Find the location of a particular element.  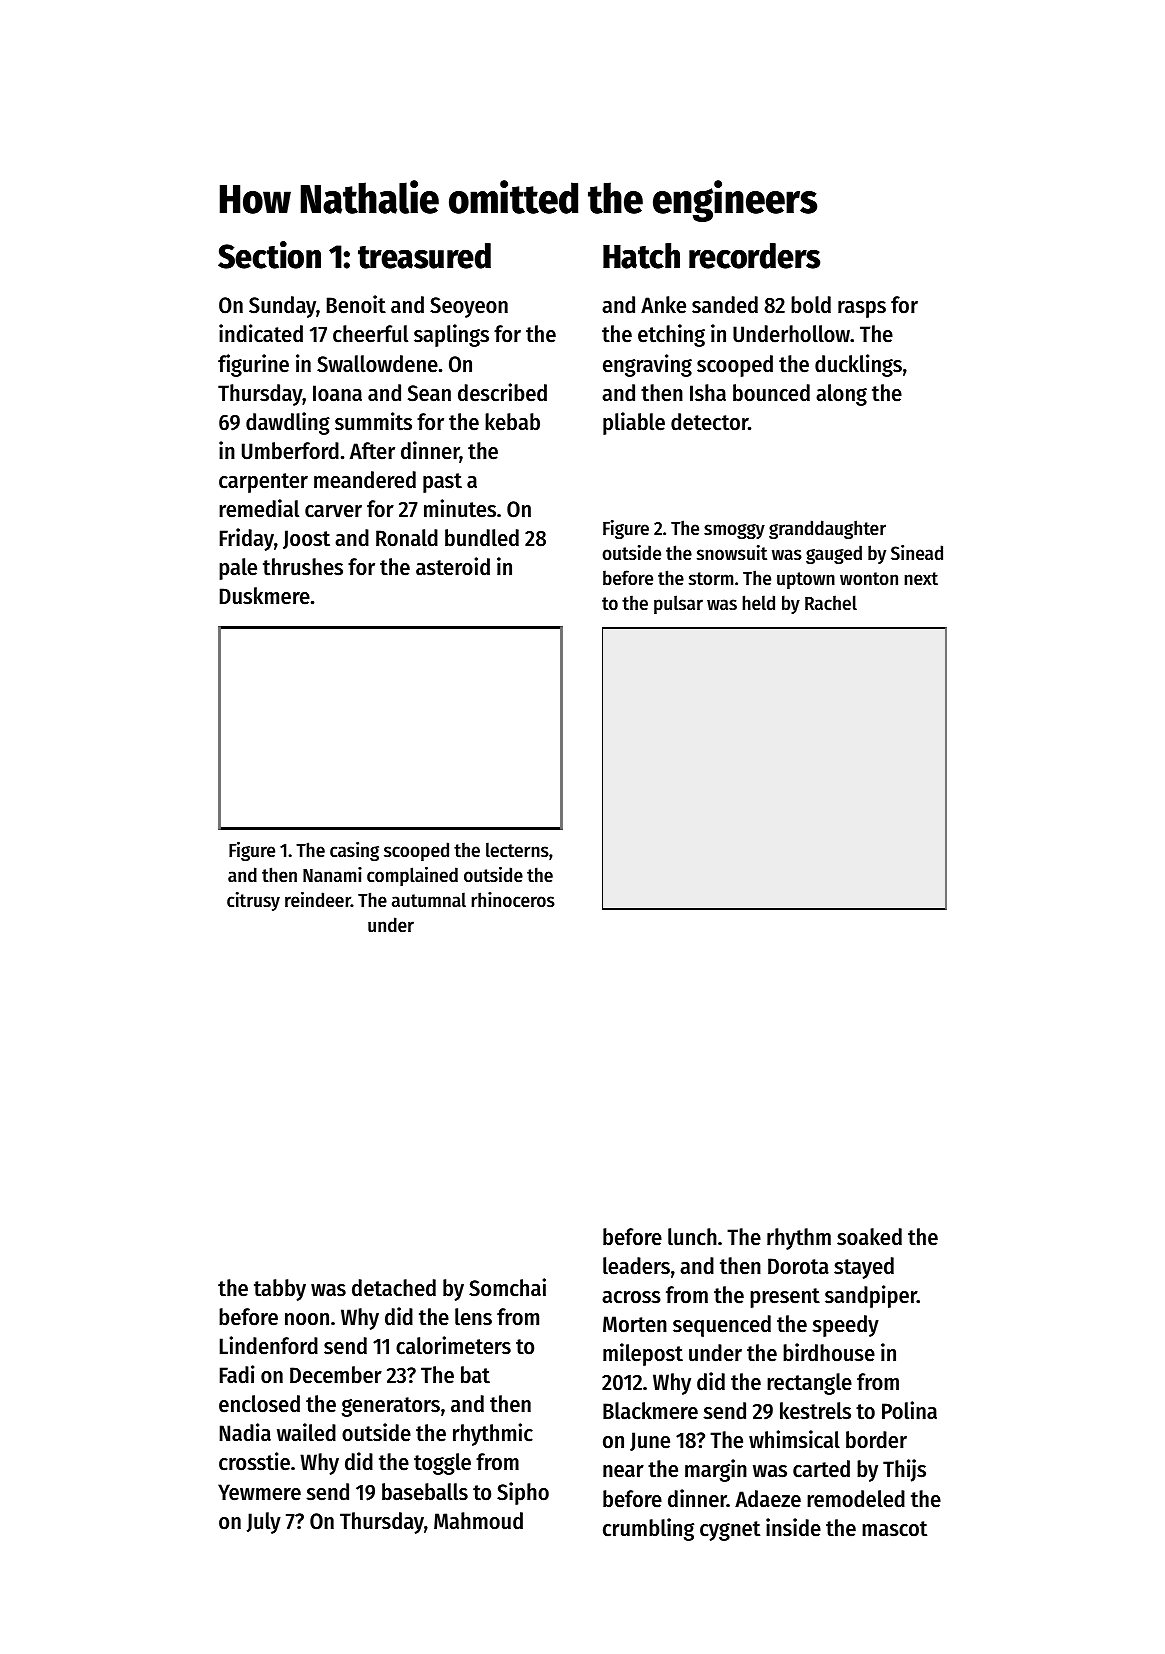

treasured is located at coordinates (424, 256).
